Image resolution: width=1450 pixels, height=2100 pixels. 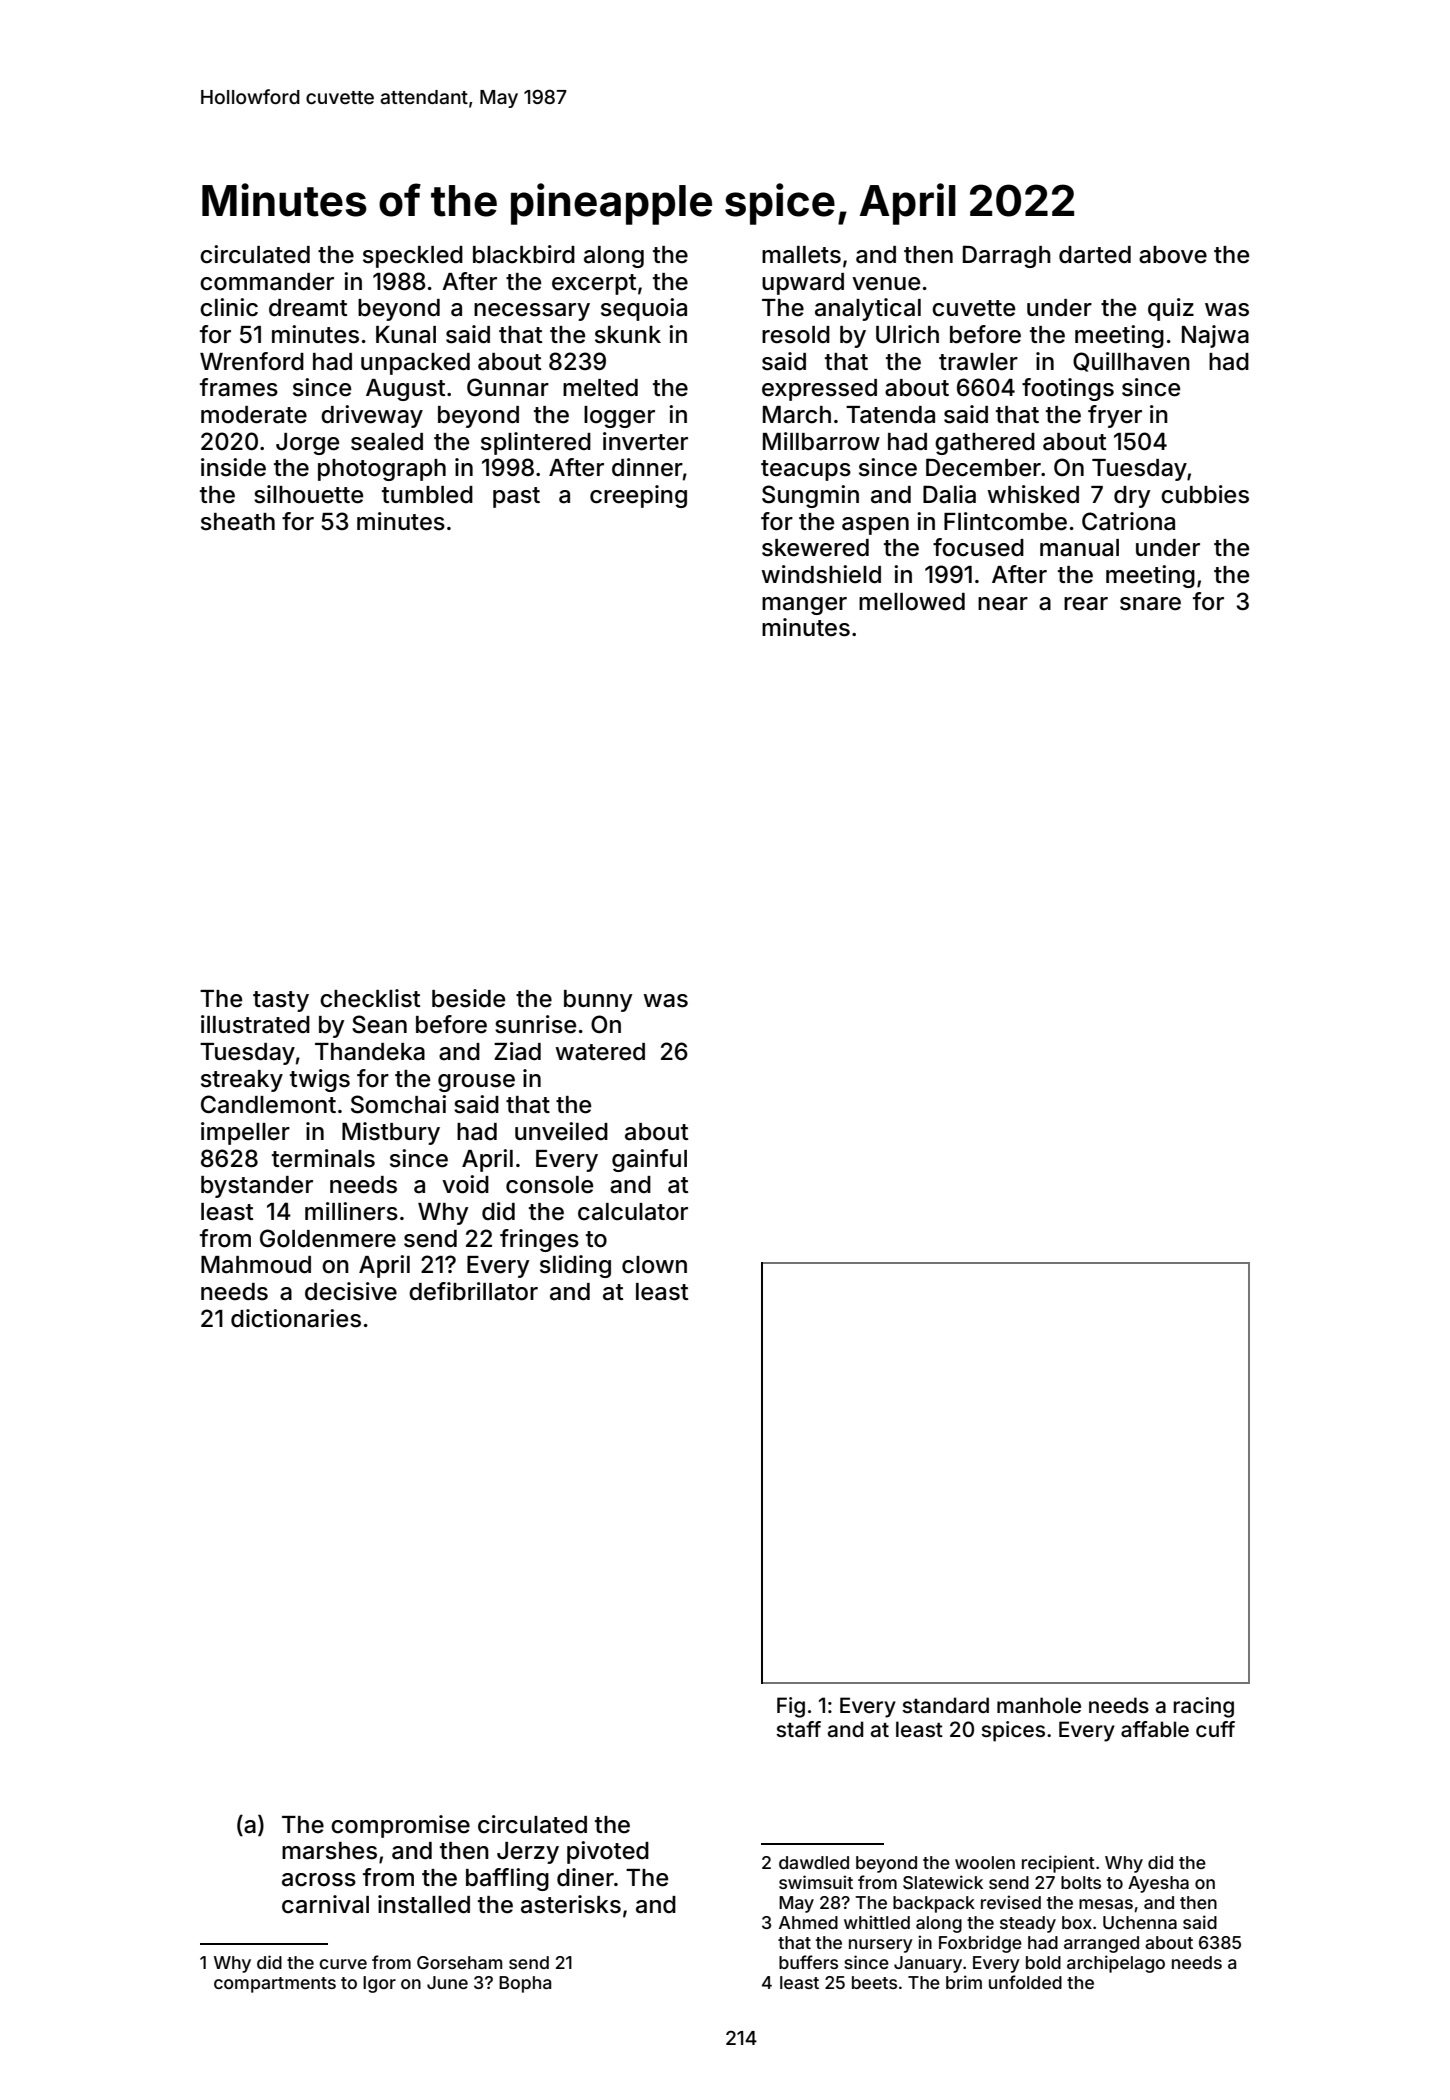 I want to click on clown, so click(x=654, y=1265).
